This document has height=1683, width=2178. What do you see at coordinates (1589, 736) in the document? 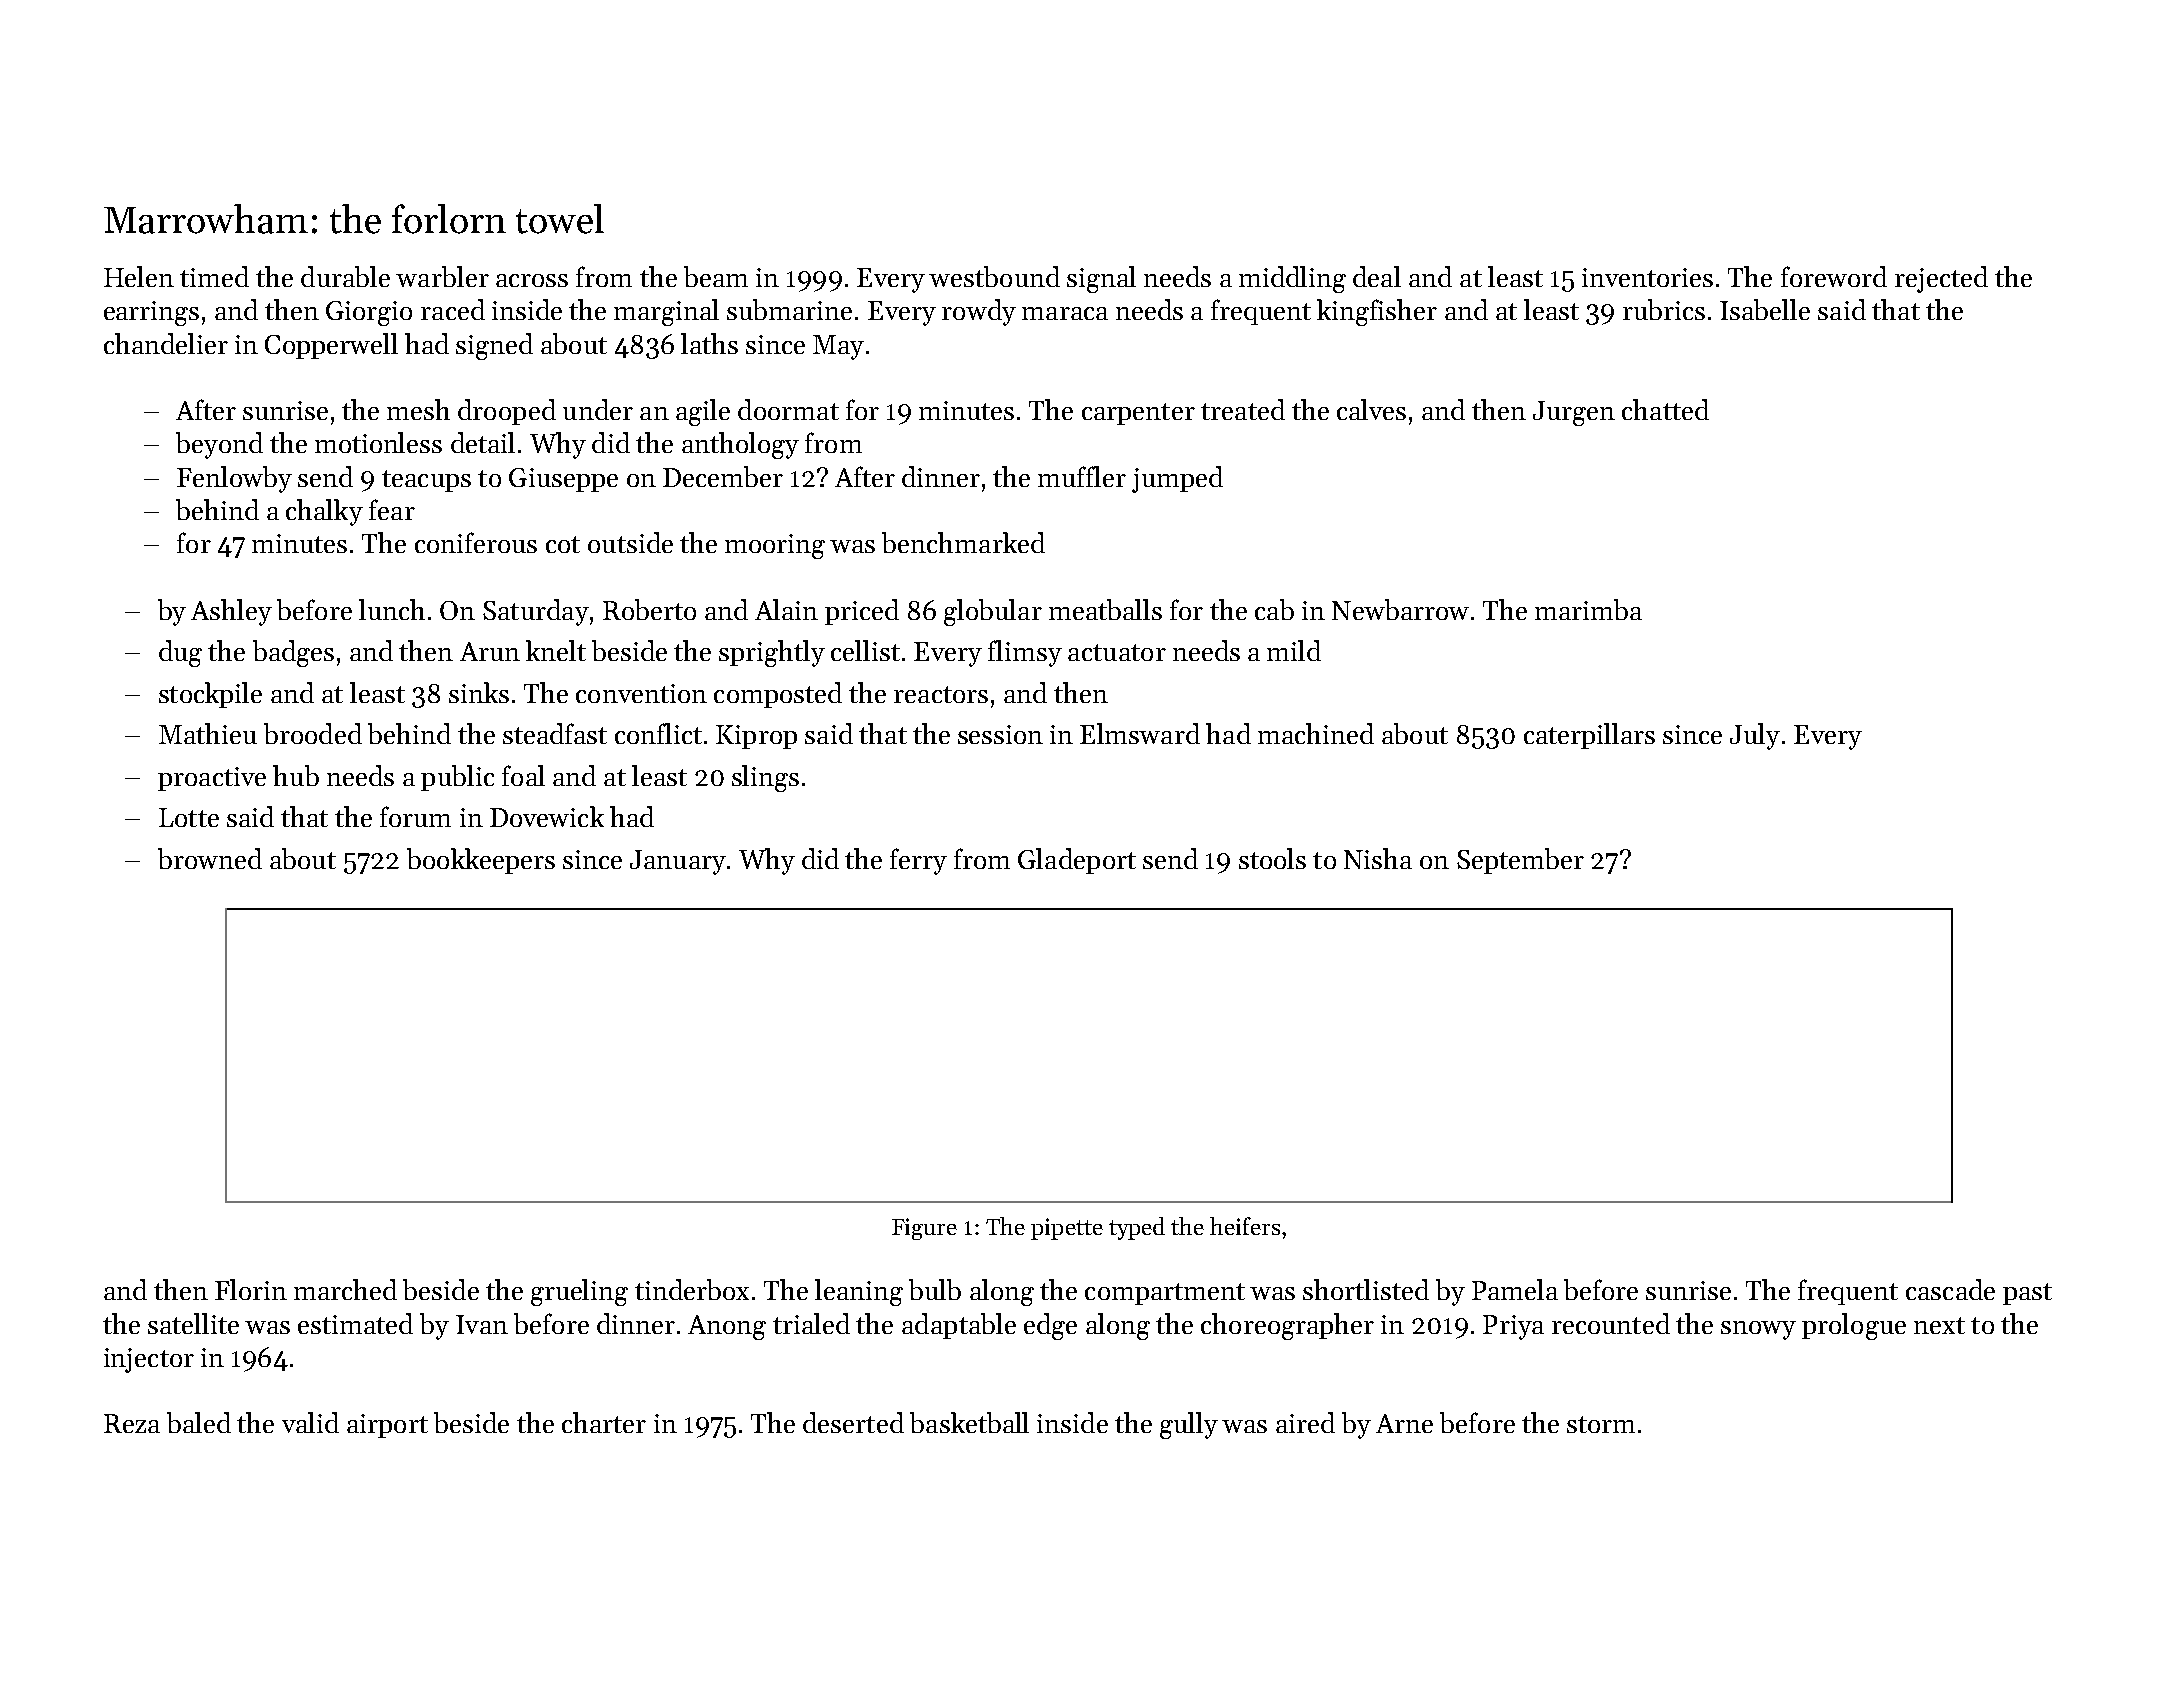
I see `caterpillars` at bounding box center [1589, 736].
